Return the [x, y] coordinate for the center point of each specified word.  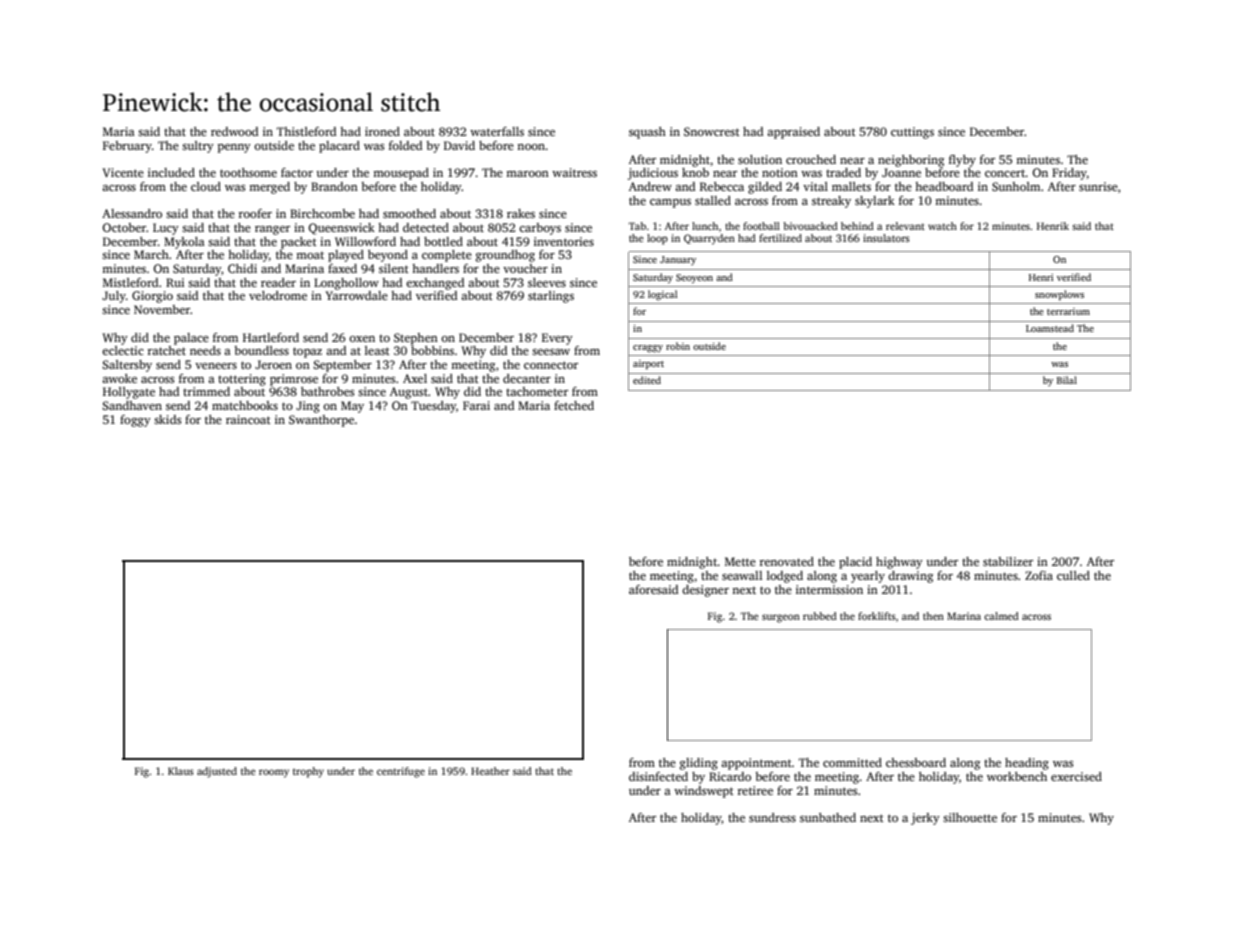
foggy [135, 421]
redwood [234, 131]
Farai [476, 405]
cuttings [912, 133]
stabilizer [1008, 561]
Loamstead [1050, 328]
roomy [274, 773]
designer [705, 591]
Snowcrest [712, 131]
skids [167, 419]
